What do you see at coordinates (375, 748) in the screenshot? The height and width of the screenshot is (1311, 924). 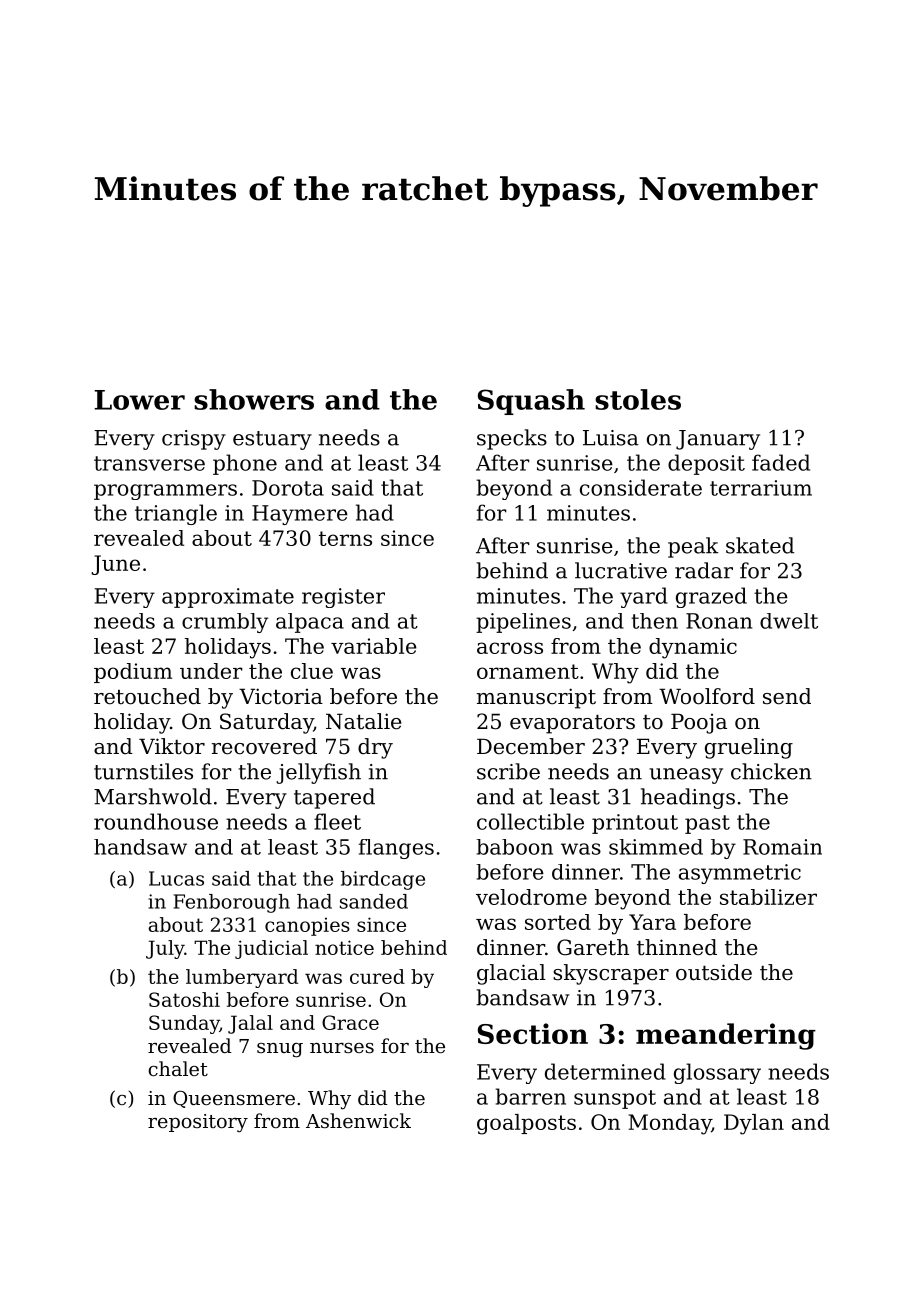 I see `dry` at bounding box center [375, 748].
